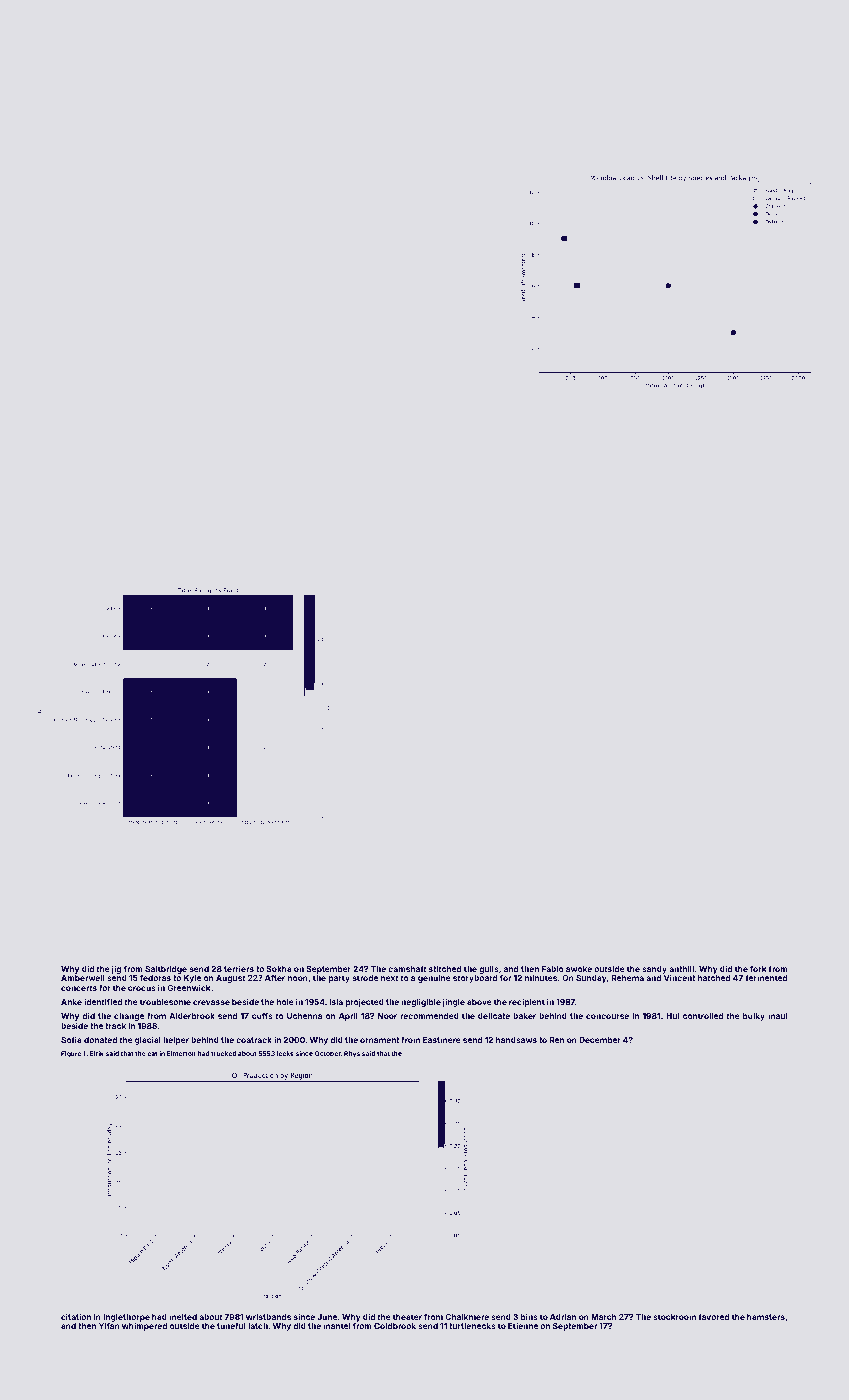 The width and height of the screenshot is (849, 1400). Describe the element at coordinates (144, 1327) in the screenshot. I see `whimpered` at that location.
